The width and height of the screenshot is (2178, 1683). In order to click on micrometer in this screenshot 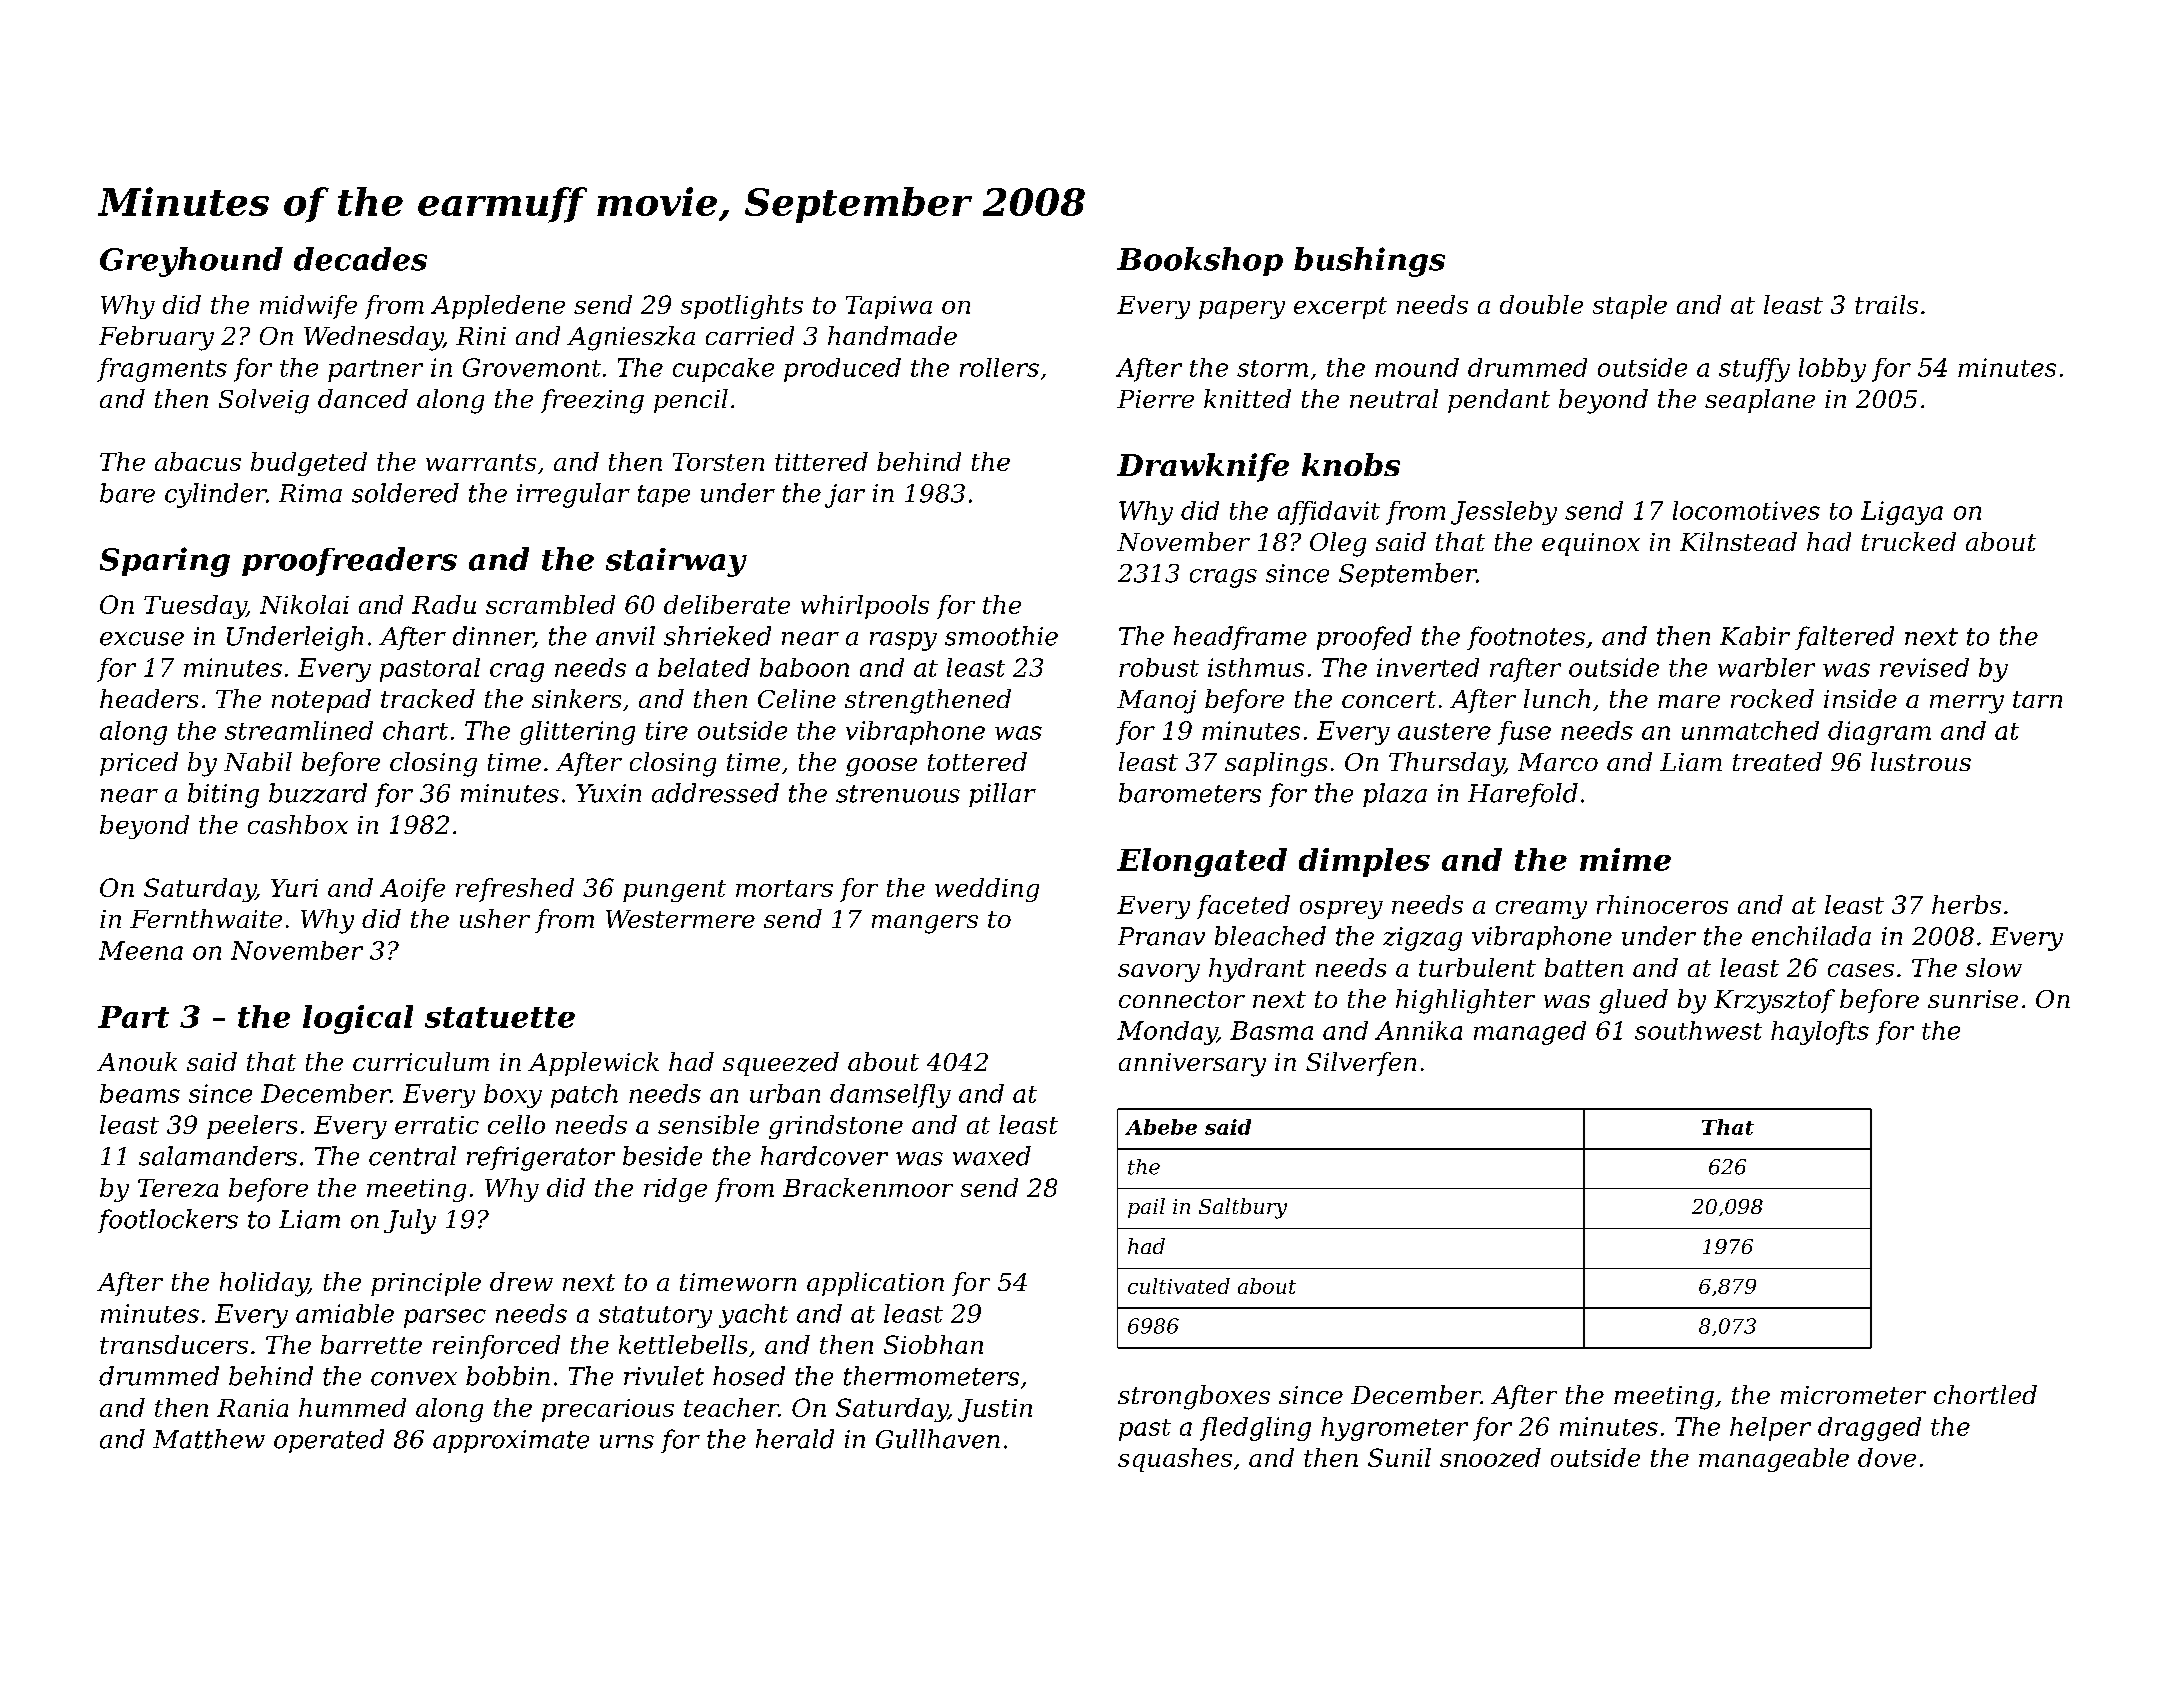, I will do `click(1853, 1395)`.
